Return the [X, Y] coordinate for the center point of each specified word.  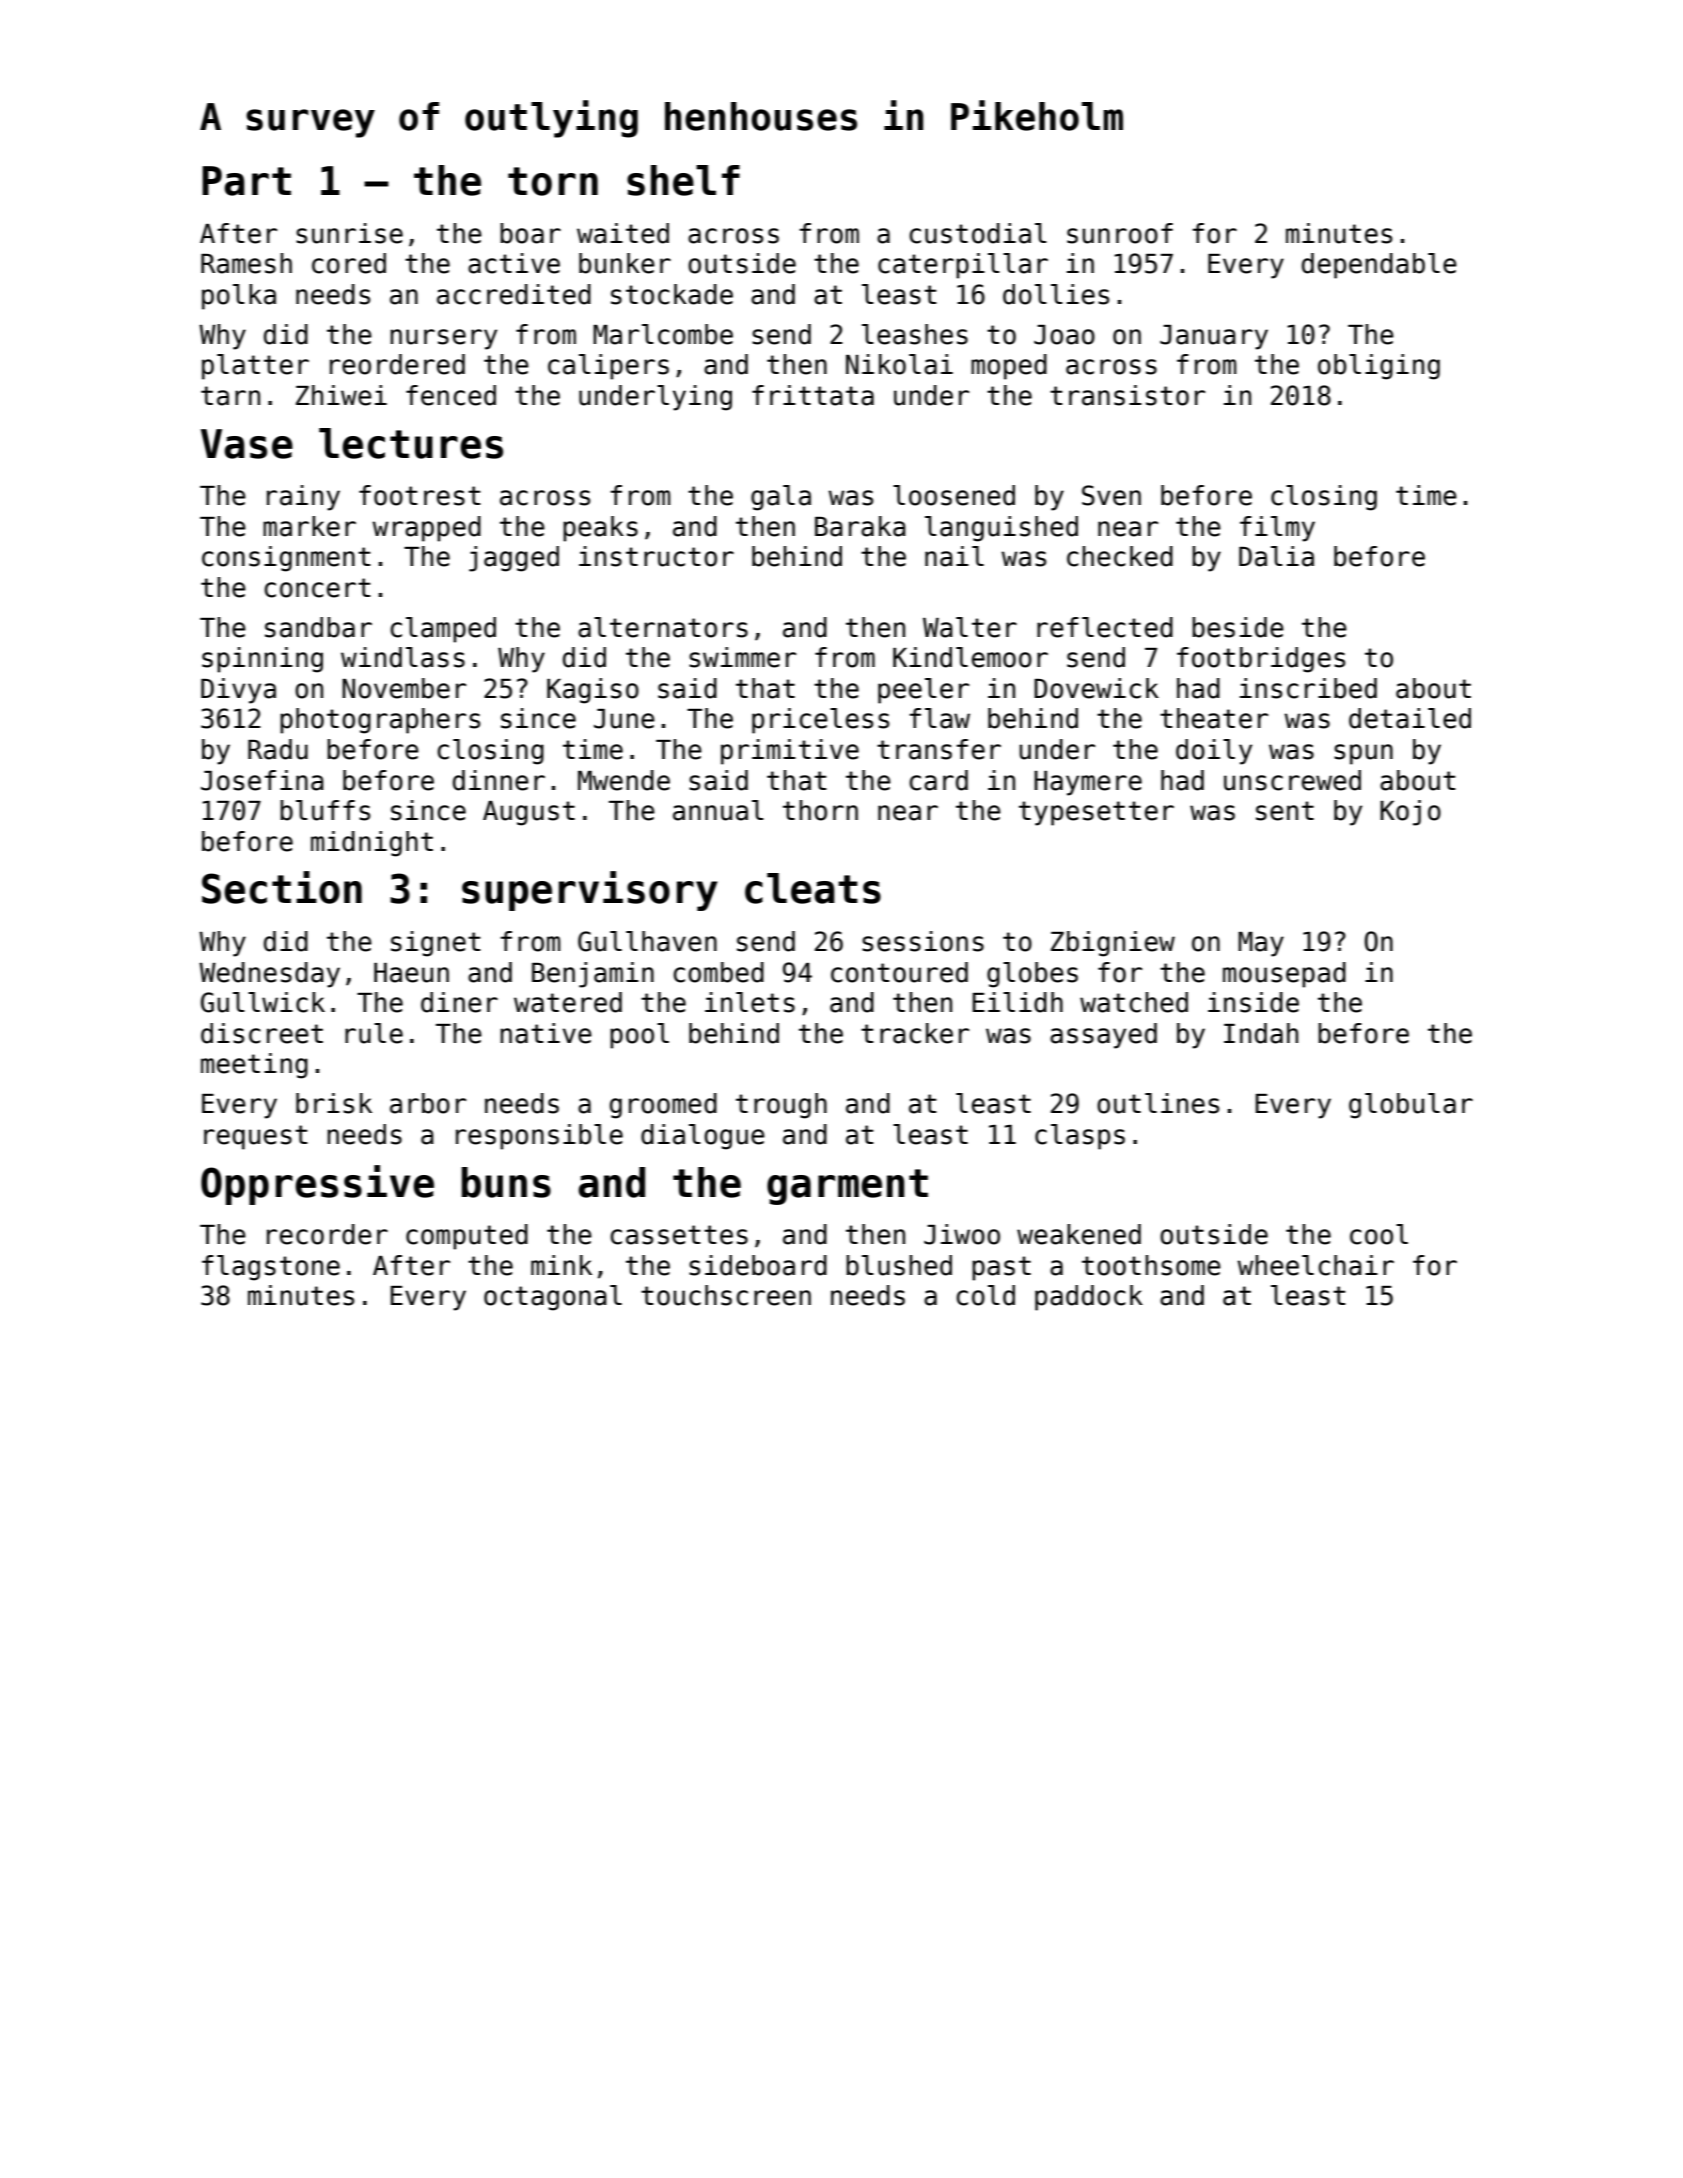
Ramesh [246, 263]
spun [1363, 754]
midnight [372, 844]
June [624, 719]
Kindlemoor [970, 657]
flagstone [271, 1268]
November [404, 688]
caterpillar [963, 266]
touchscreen [726, 1295]
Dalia [1276, 556]
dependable [1379, 266]
